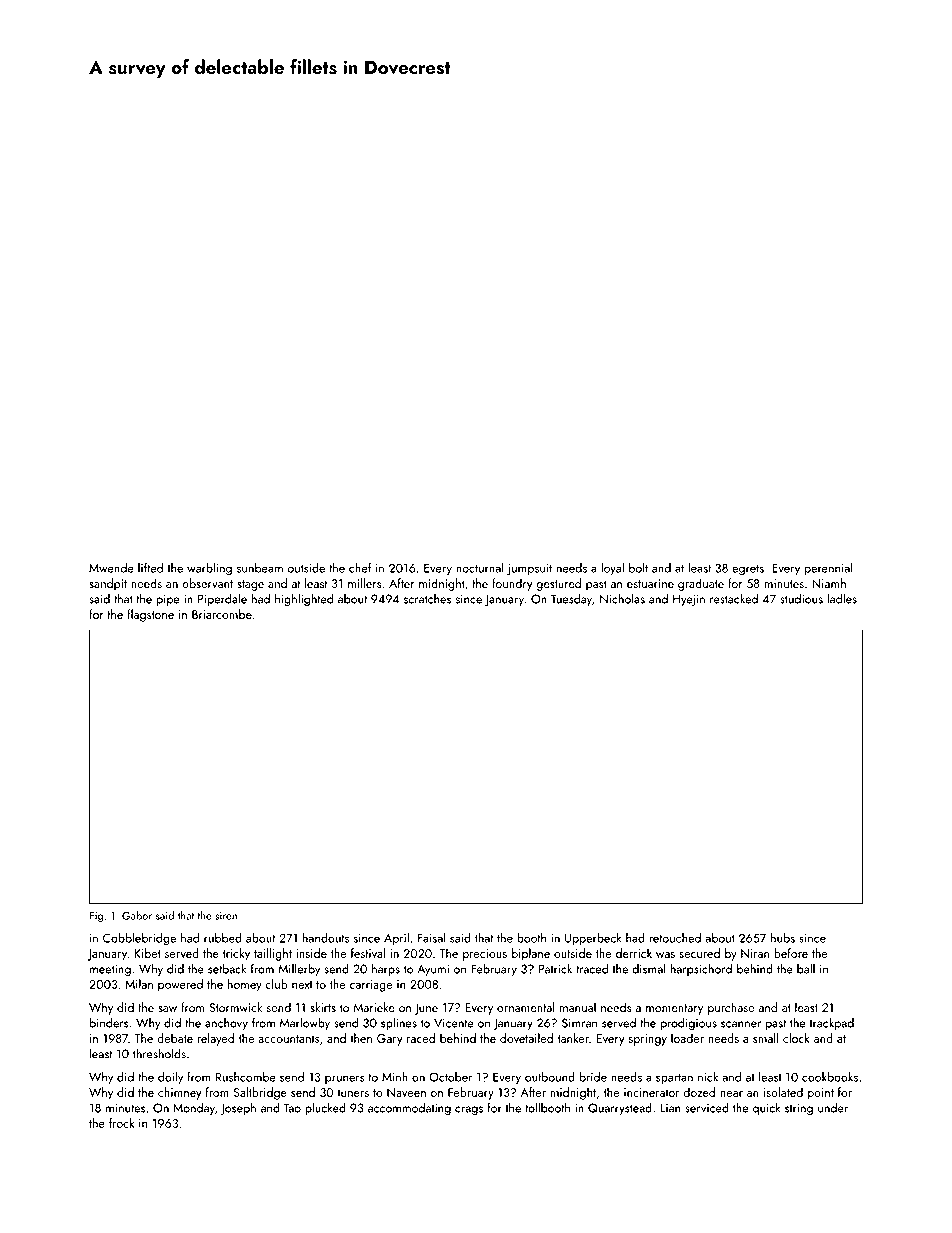 The height and width of the image is (1233, 952). Describe the element at coordinates (783, 938) in the image. I see `hubs` at that location.
